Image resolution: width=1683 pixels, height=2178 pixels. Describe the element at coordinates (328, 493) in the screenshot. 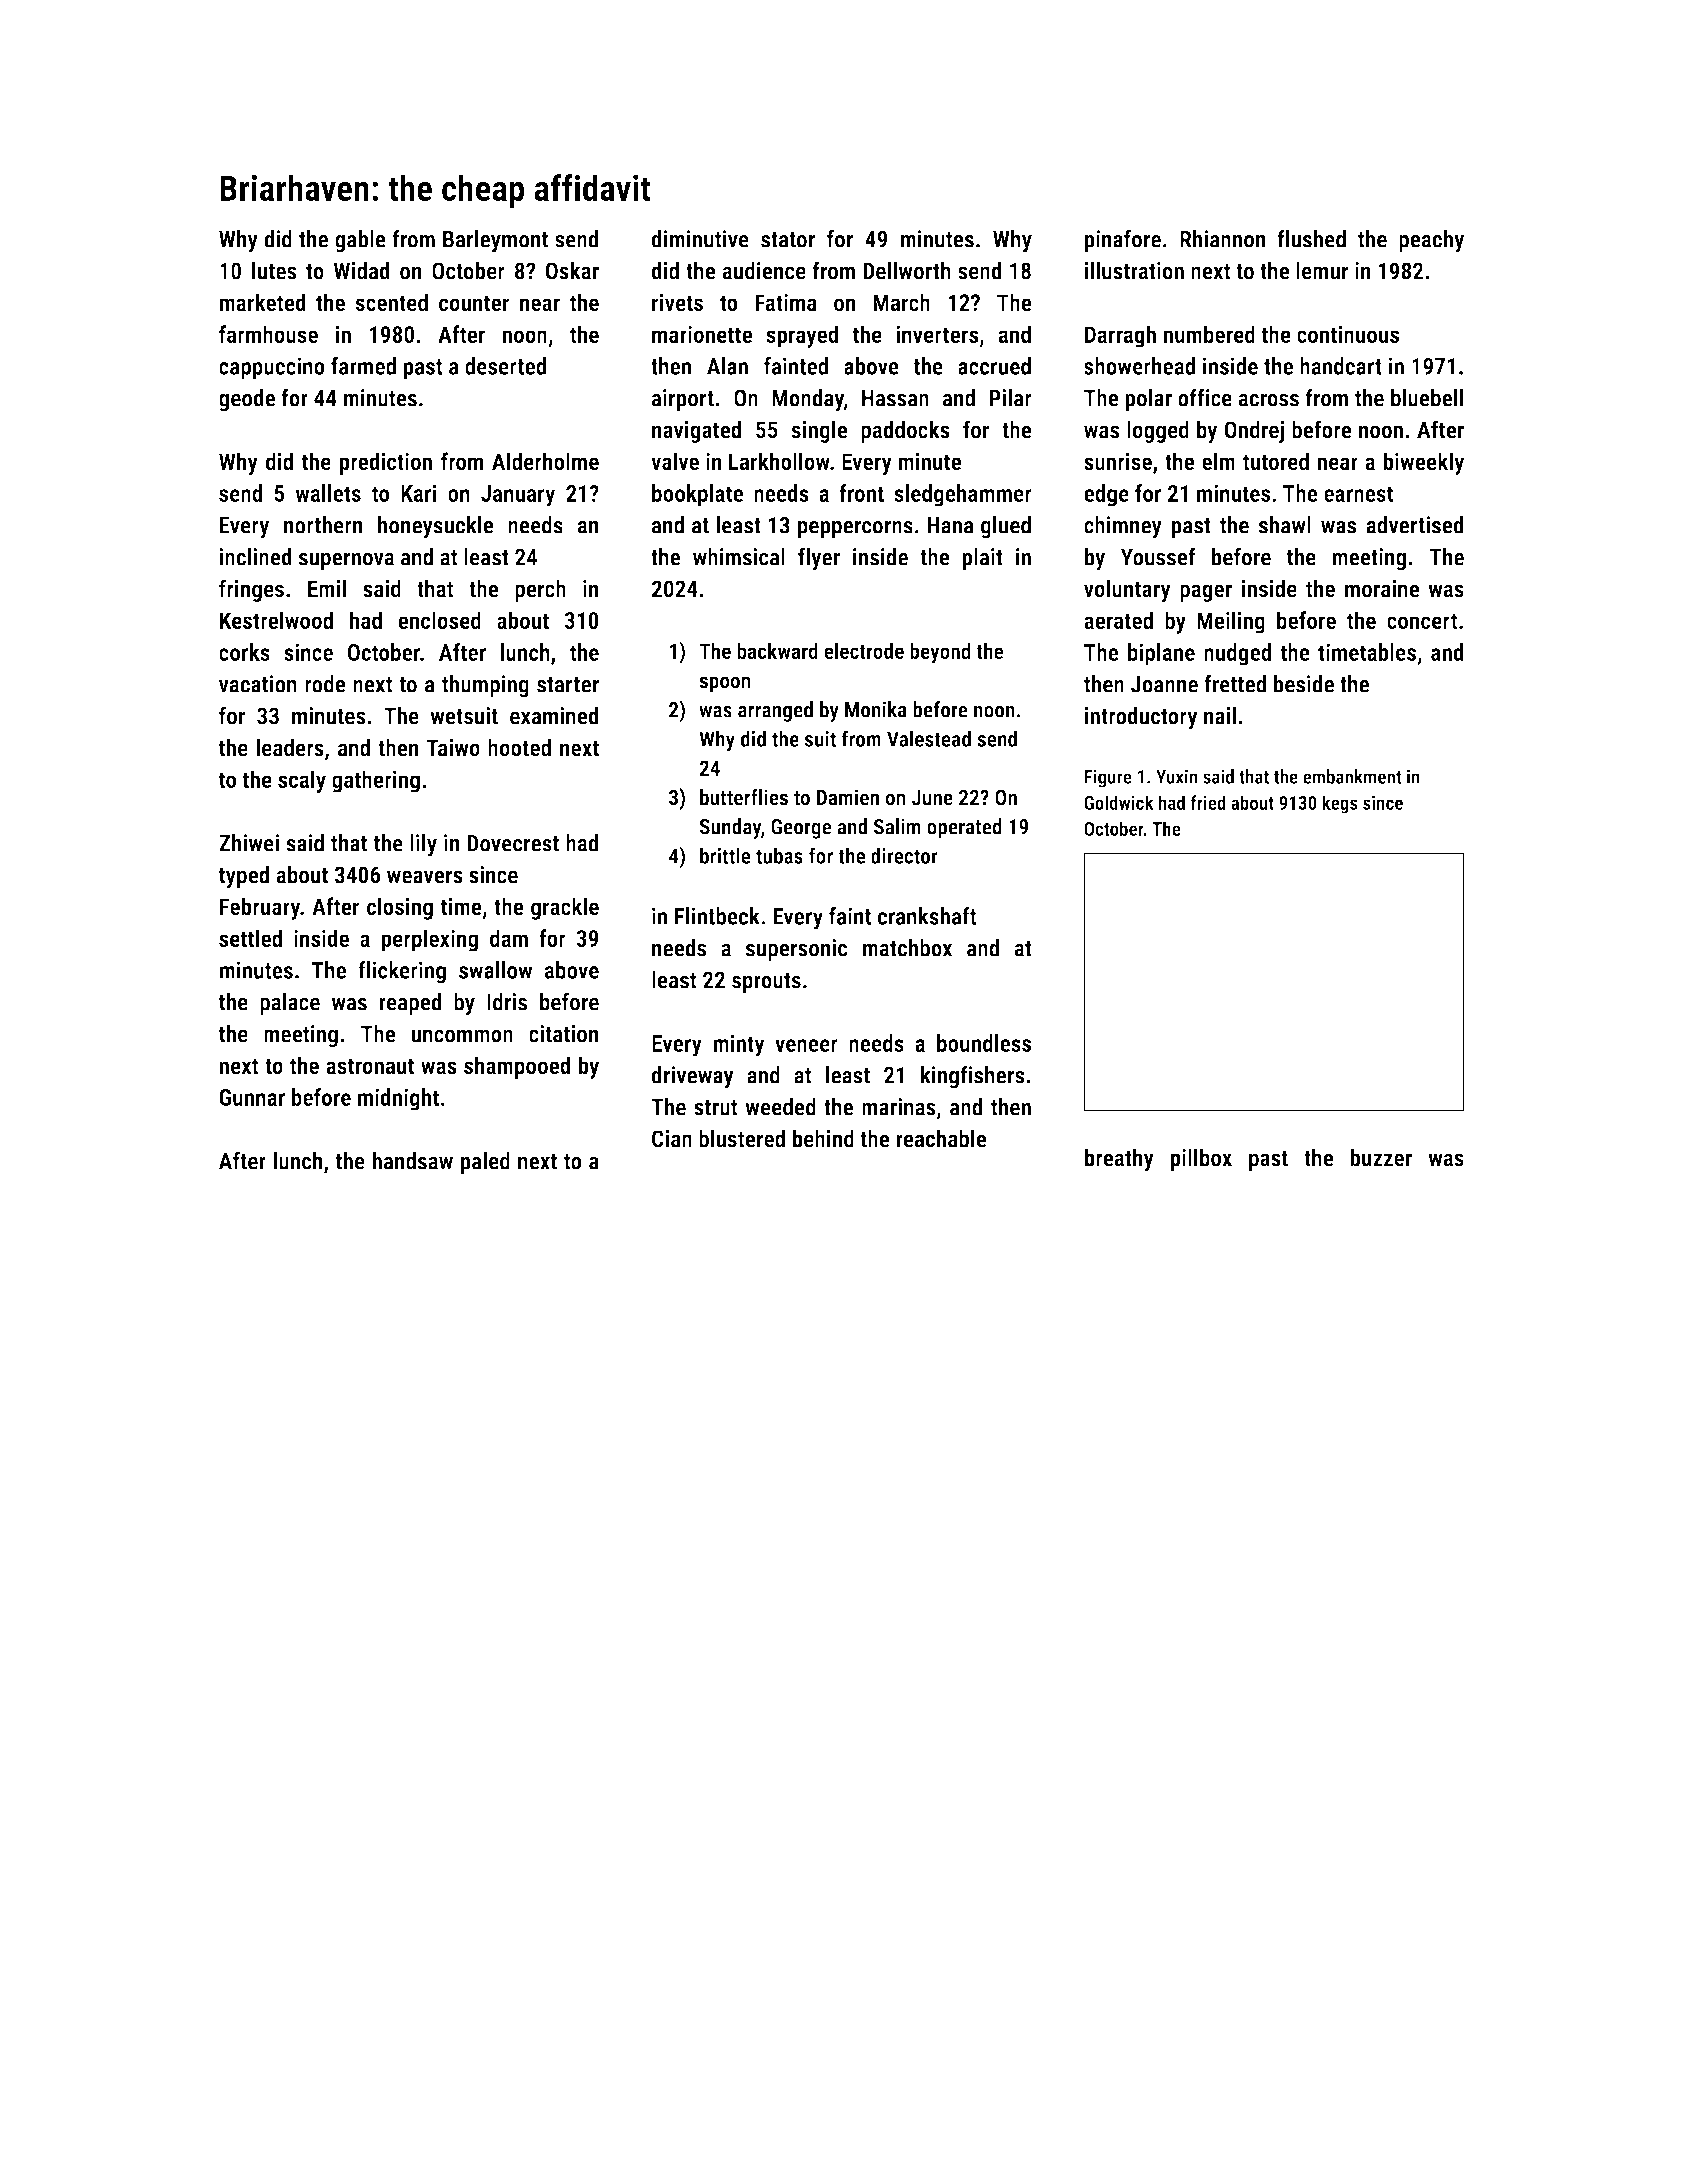

I see `wallets` at that location.
